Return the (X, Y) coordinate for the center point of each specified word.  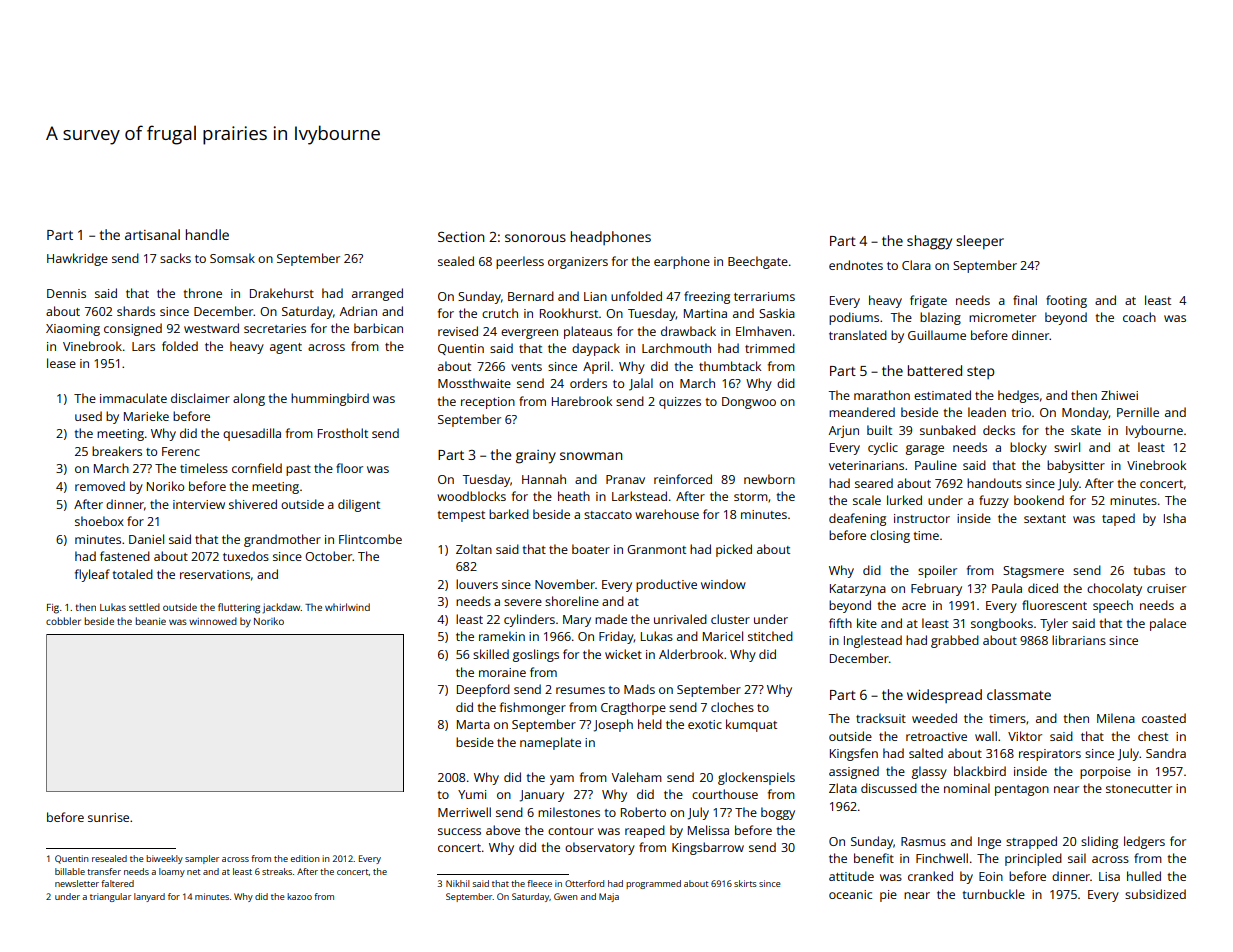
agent (286, 348)
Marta (473, 724)
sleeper (980, 242)
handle (207, 234)
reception (488, 403)
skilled (491, 654)
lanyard (149, 897)
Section (461, 237)
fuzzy (994, 501)
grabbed (955, 641)
